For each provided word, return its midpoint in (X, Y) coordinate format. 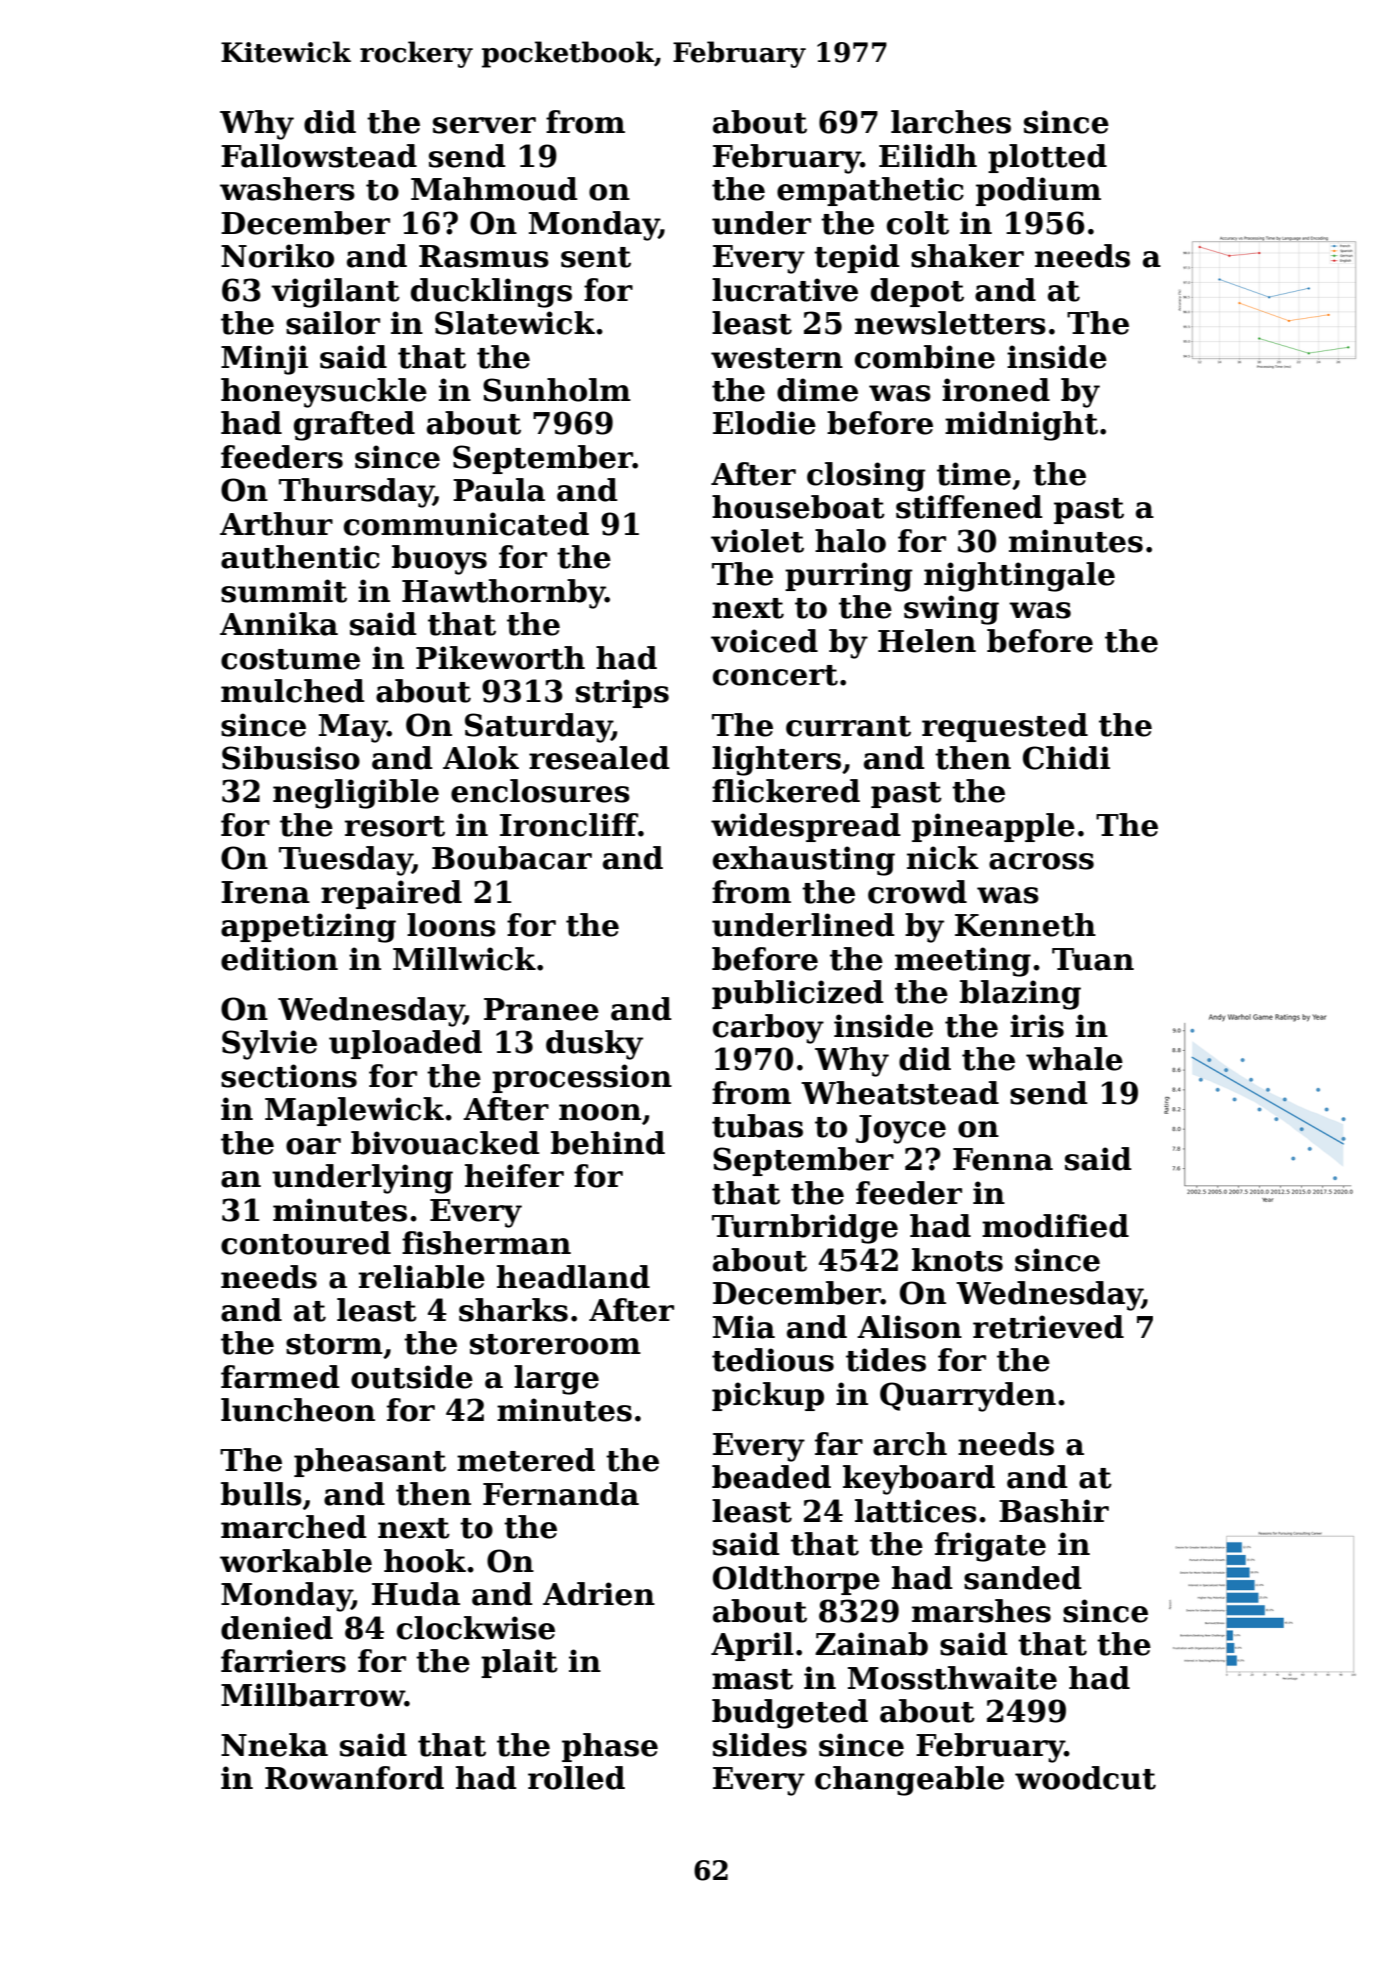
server (484, 125)
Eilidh (928, 156)
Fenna (1003, 1159)
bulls (261, 1494)
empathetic (870, 191)
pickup (768, 1396)
